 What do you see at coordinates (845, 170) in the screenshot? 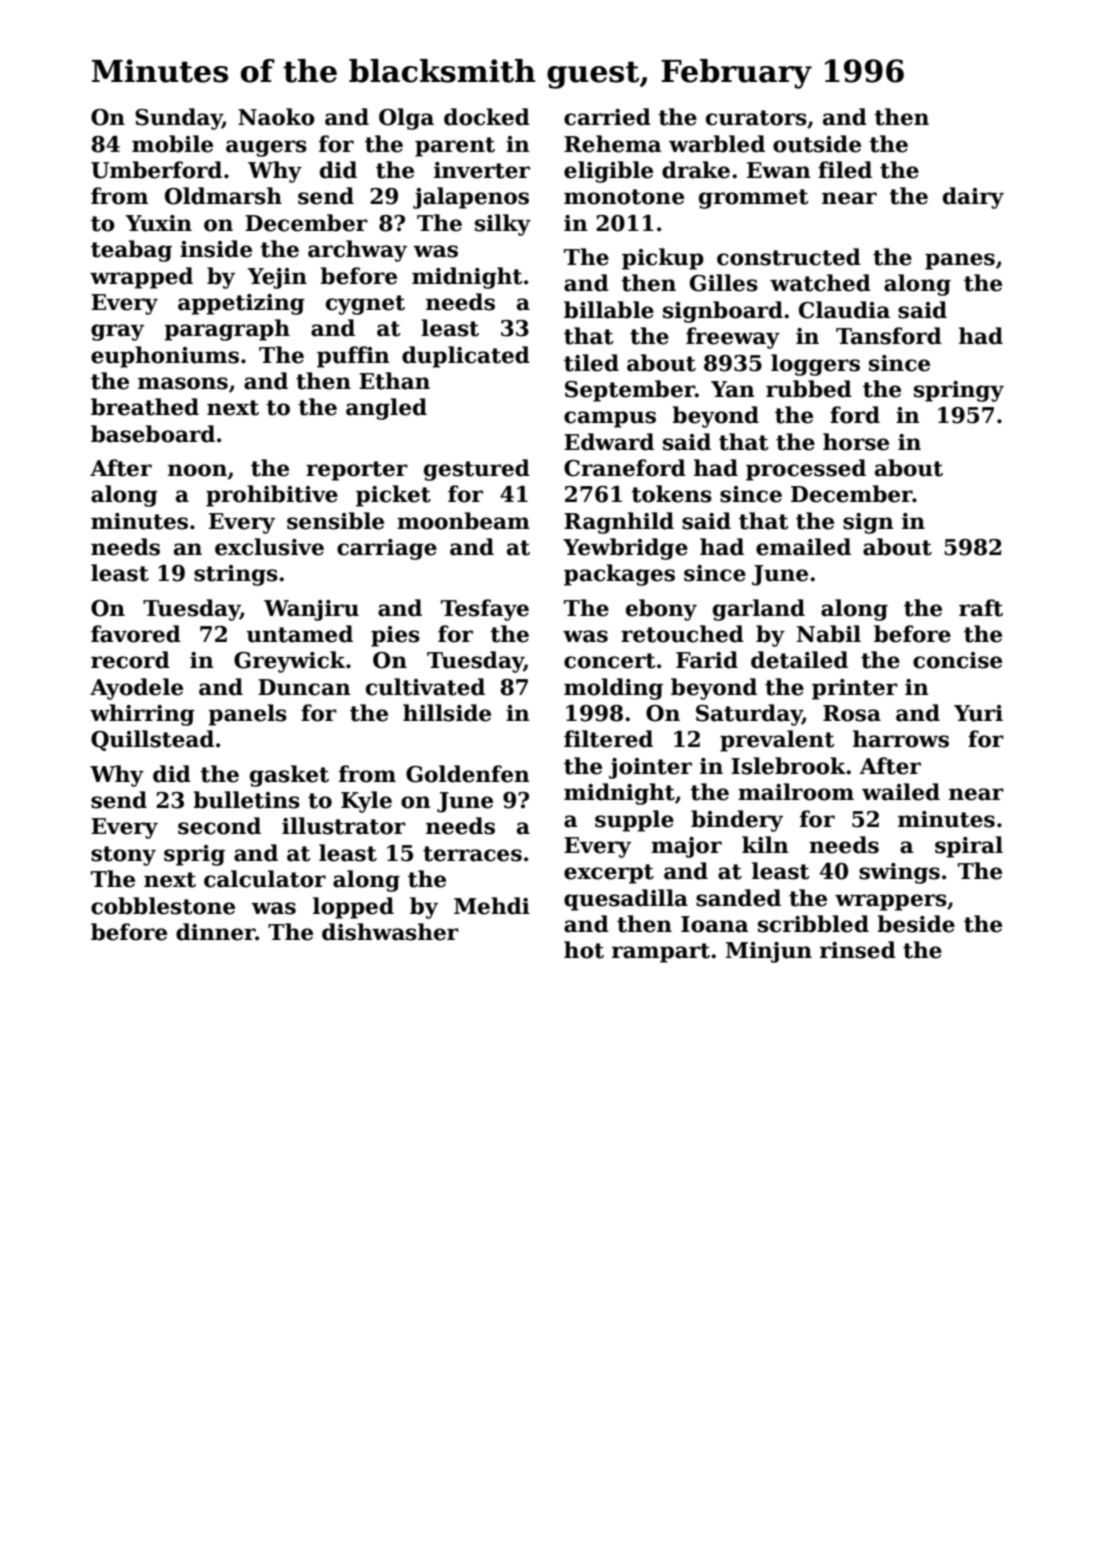
I see `filed` at bounding box center [845, 170].
